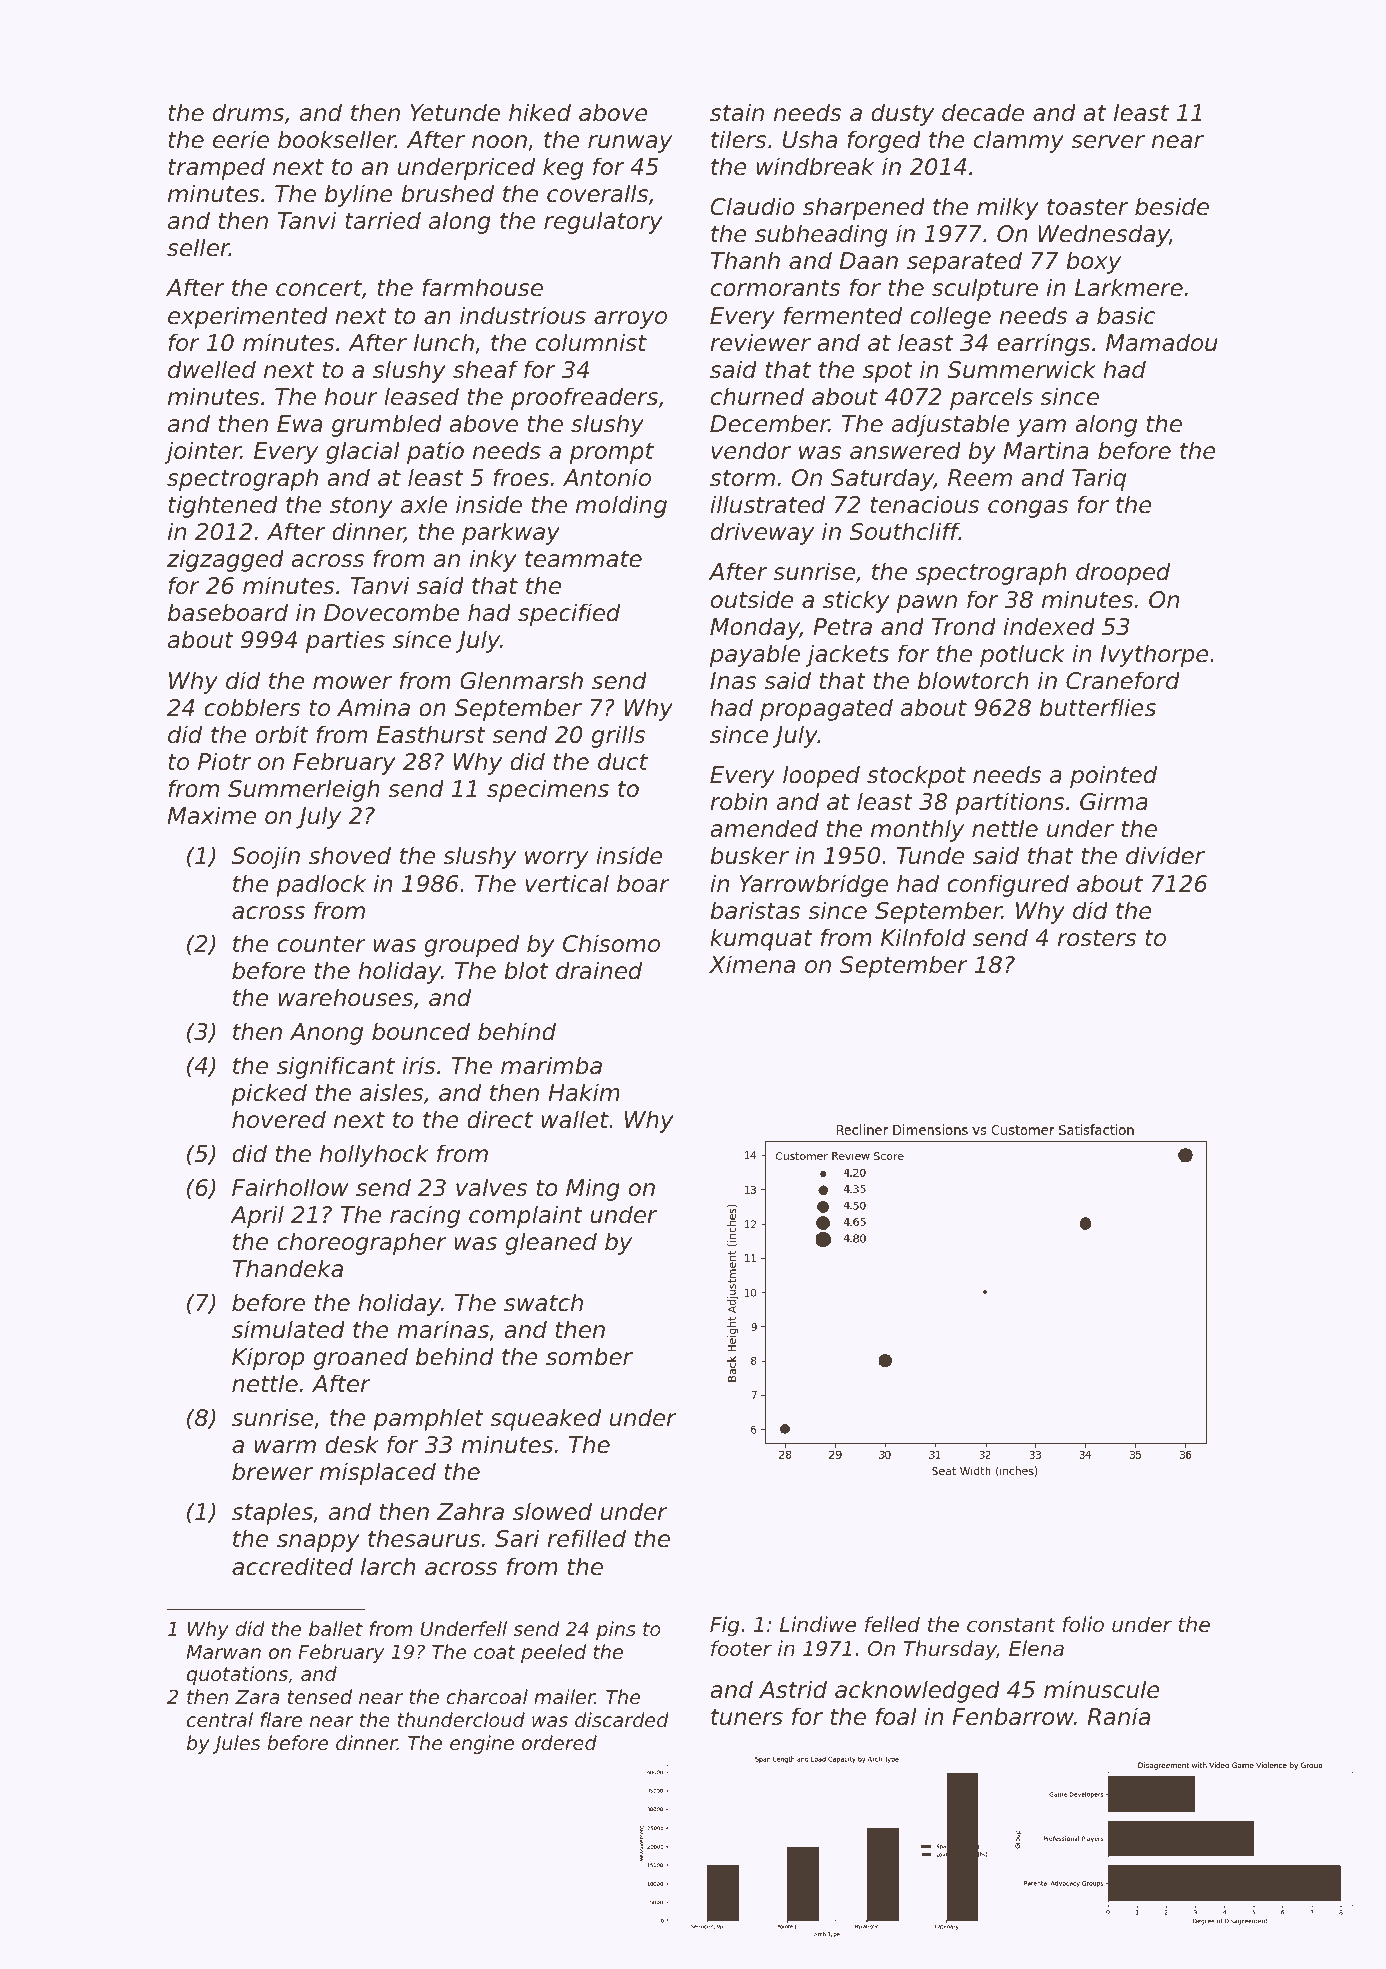 This page has width=1386, height=1969. Describe the element at coordinates (563, 168) in the page. I see `keg` at that location.
